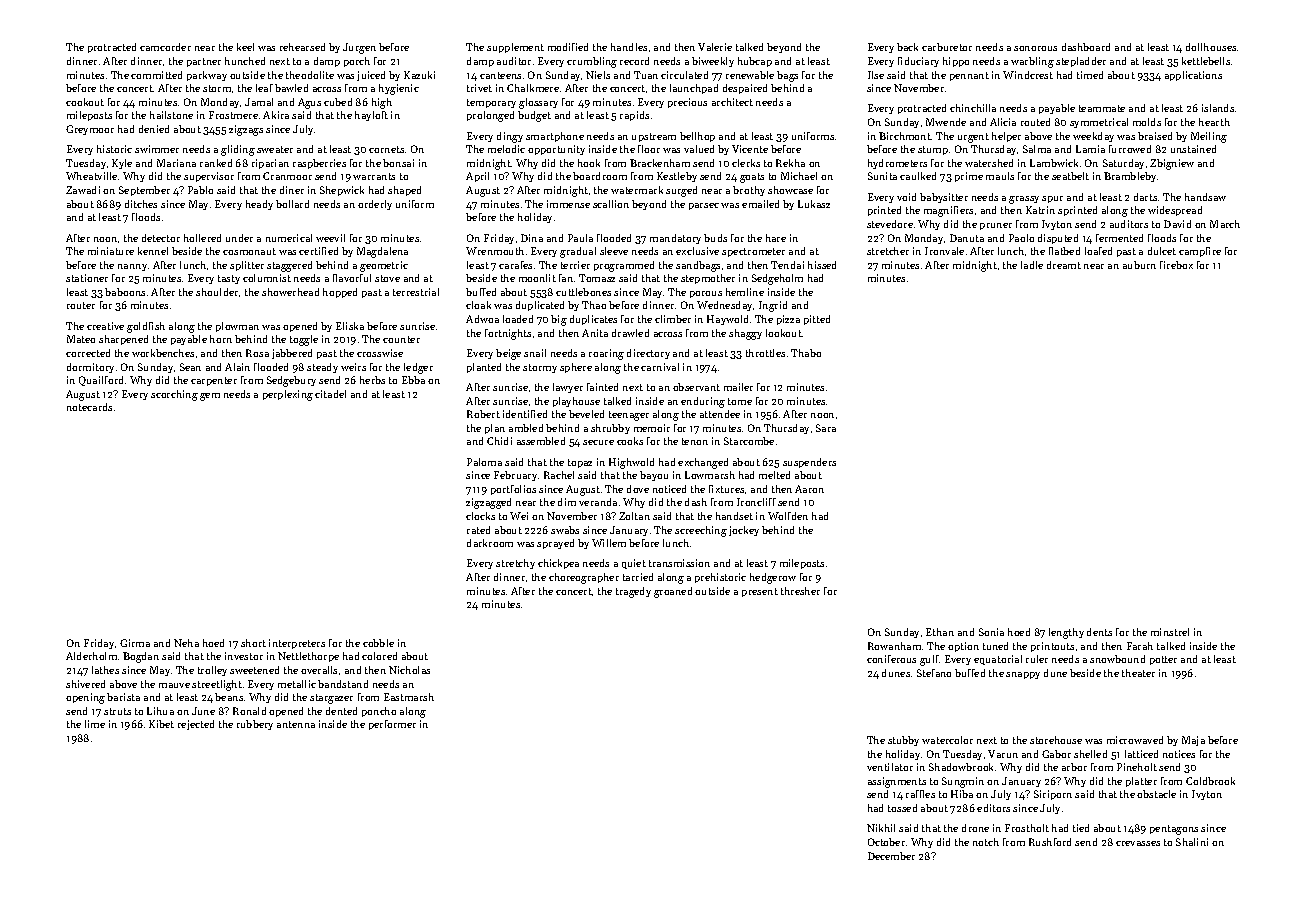 The image size is (1308, 924). I want to click on theater, so click(1138, 673).
